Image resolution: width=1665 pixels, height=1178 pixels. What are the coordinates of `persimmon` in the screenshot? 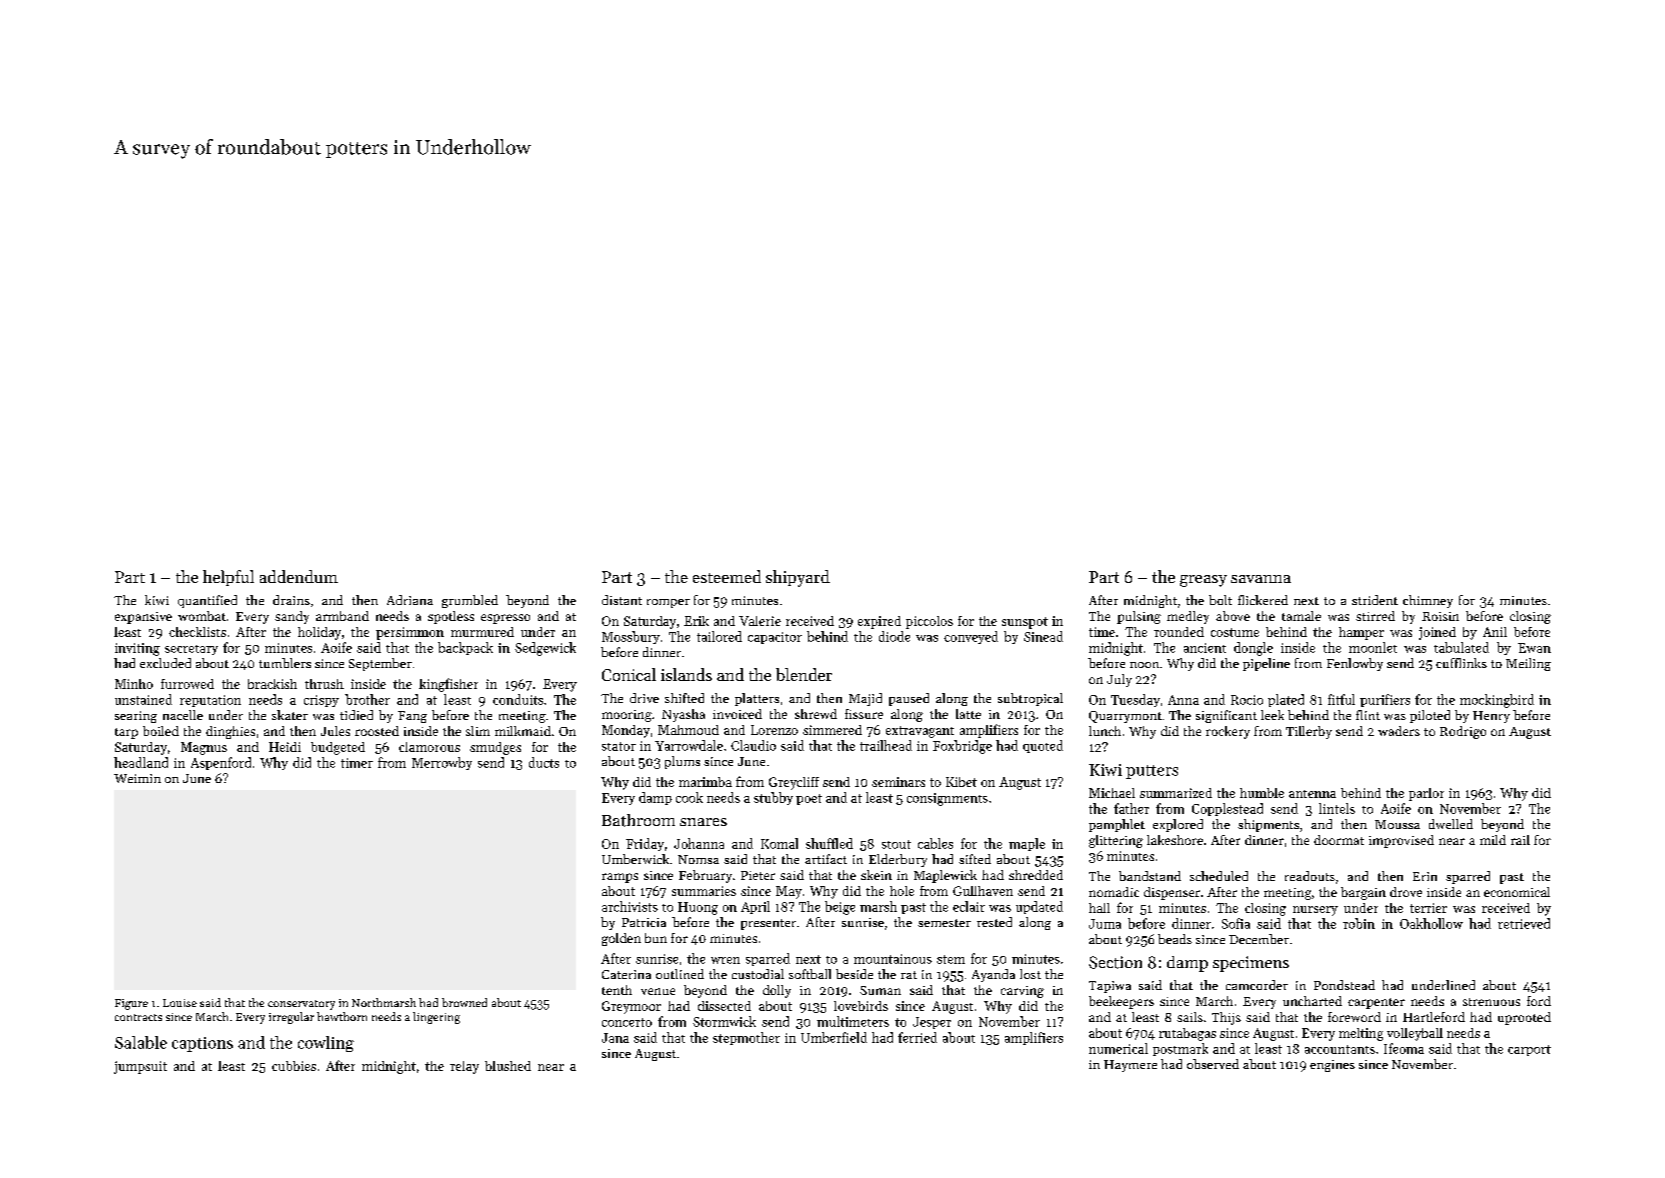 It's located at (410, 633).
